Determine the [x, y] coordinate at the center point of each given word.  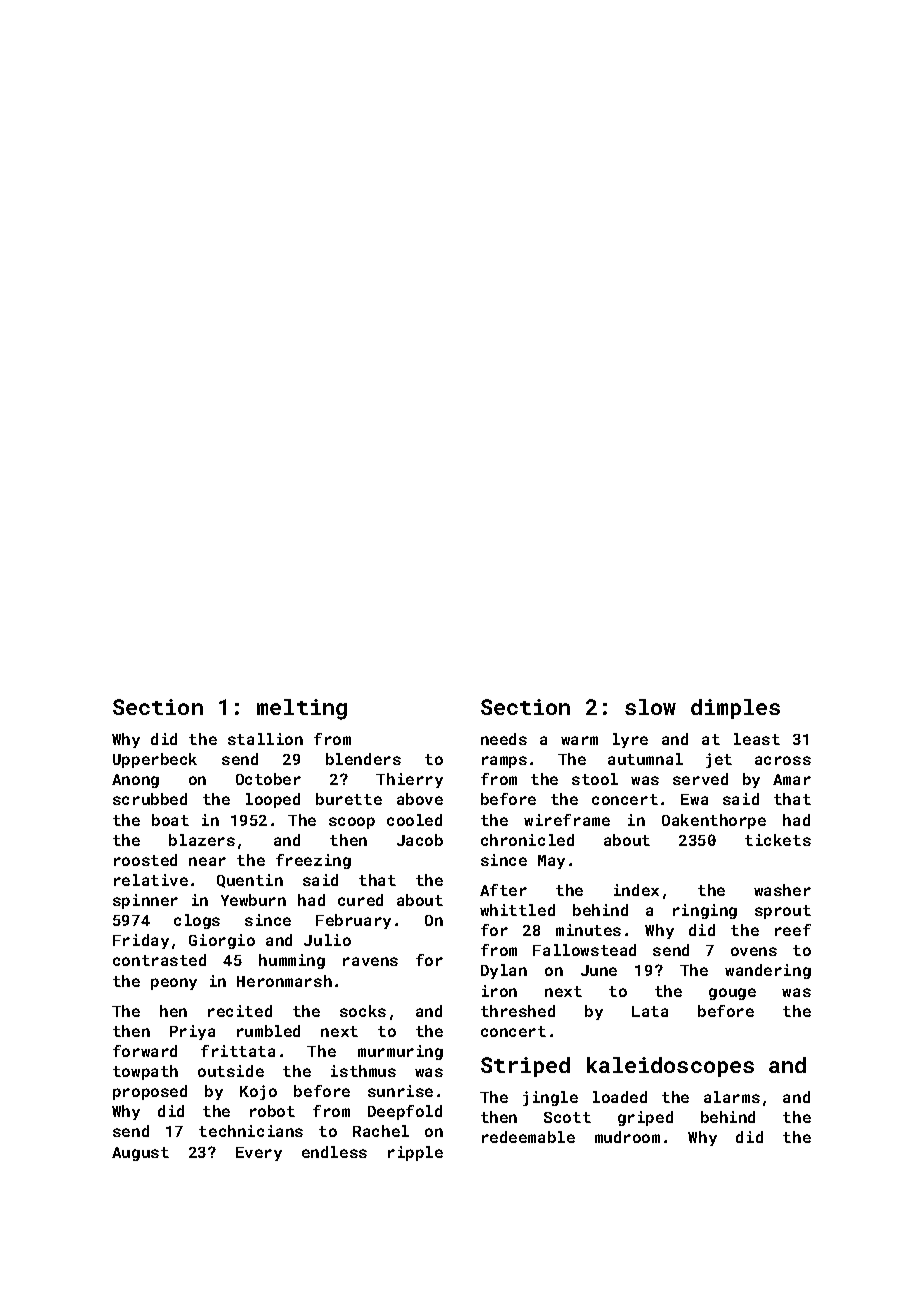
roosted [145, 860]
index [636, 890]
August [140, 1154]
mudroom [627, 1137]
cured [360, 900]
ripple [415, 1153]
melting [302, 709]
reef [793, 930]
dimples [735, 709]
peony [174, 984]
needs [504, 739]
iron [499, 991]
